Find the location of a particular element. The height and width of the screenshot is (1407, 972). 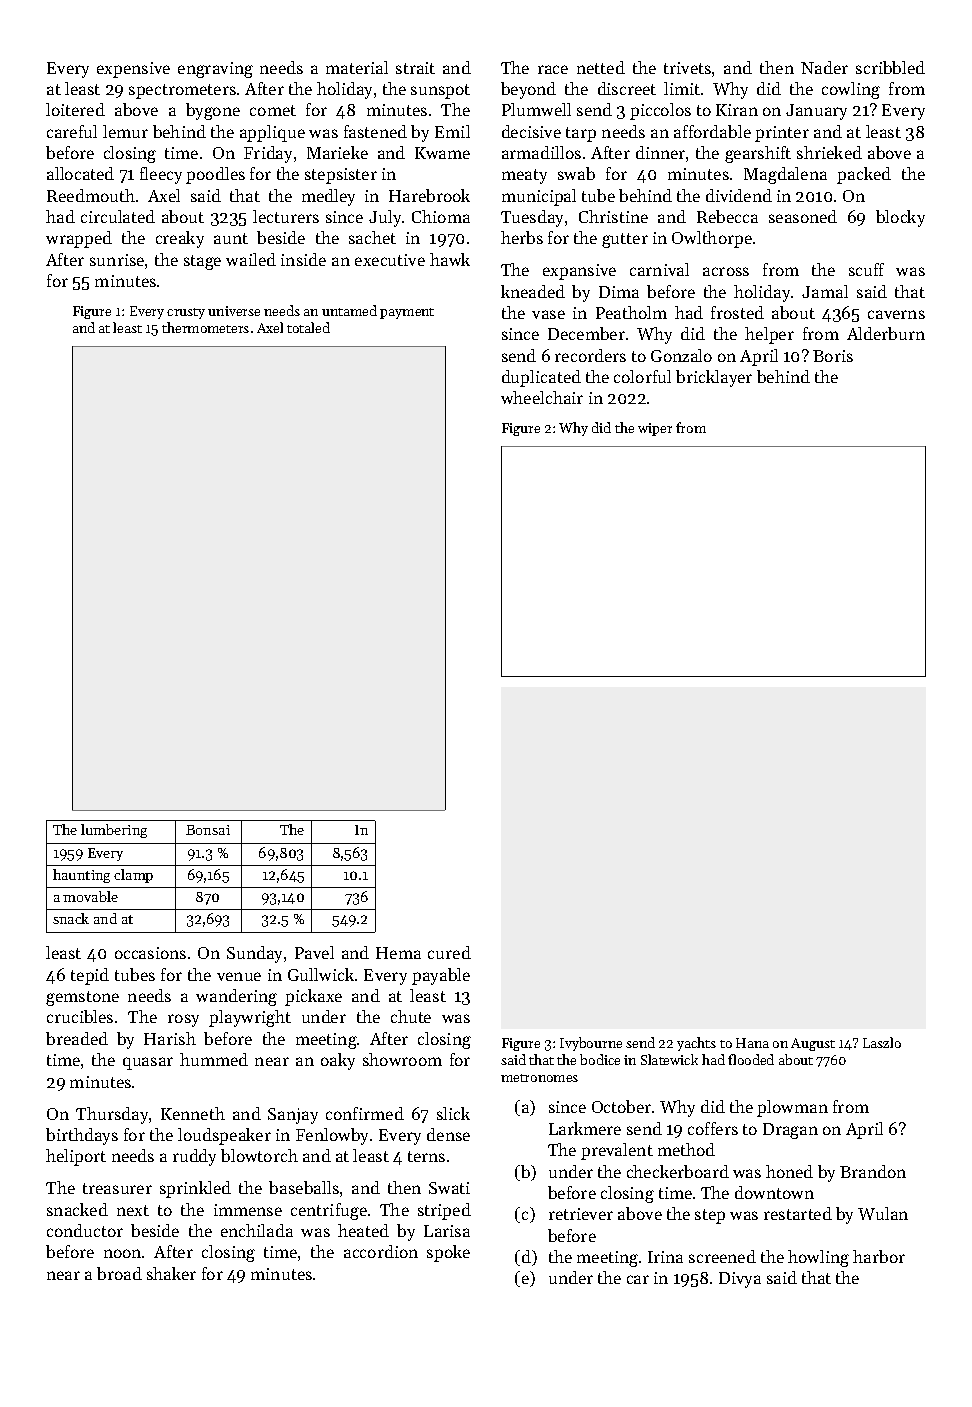

scribbled is located at coordinates (890, 67).
